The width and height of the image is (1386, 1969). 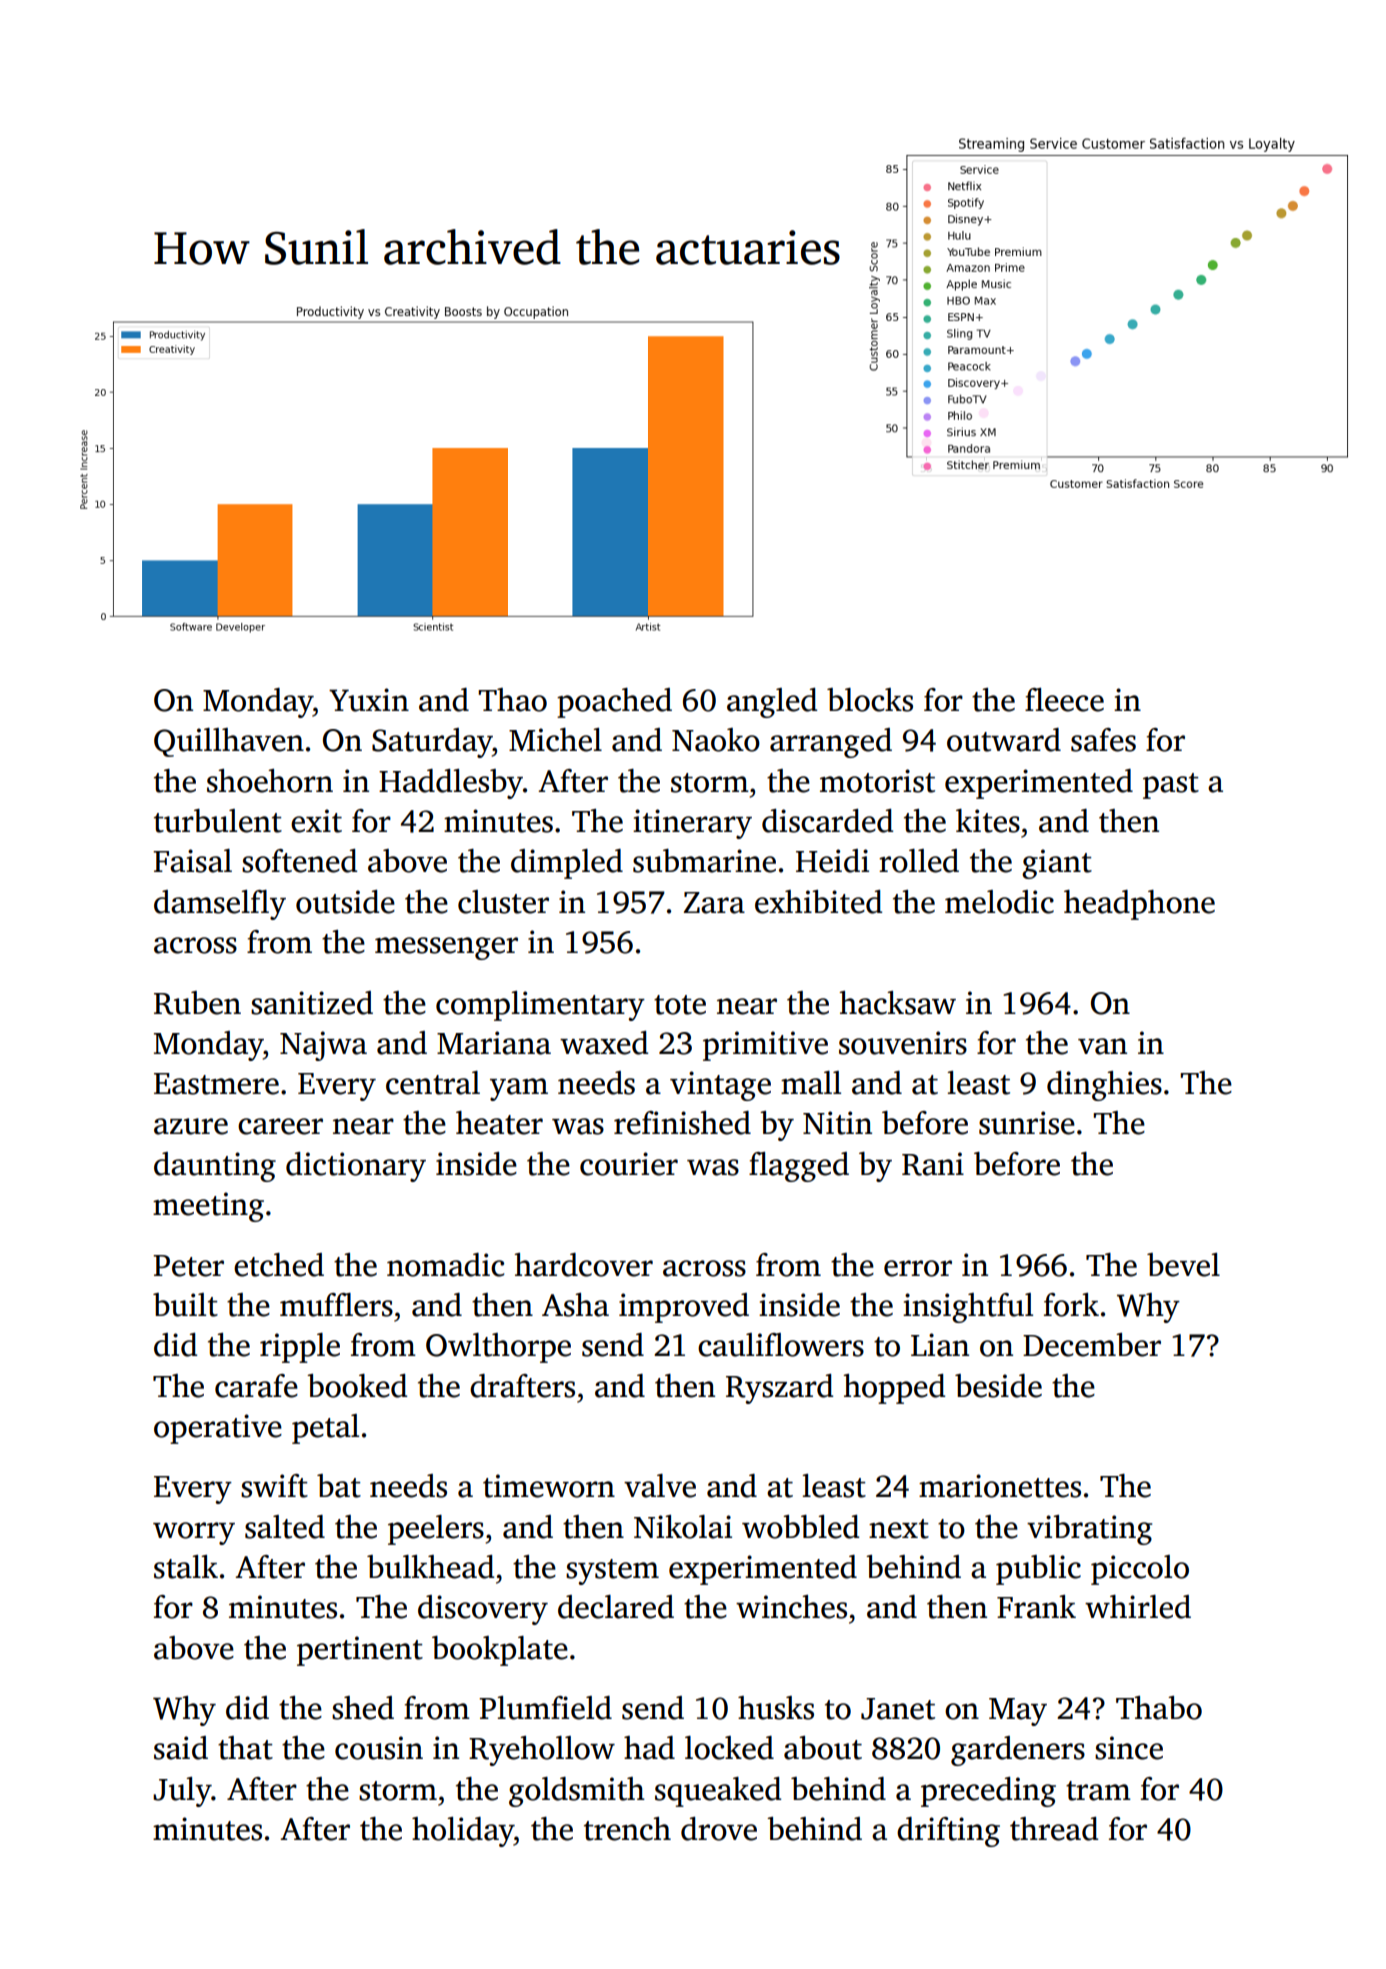 What do you see at coordinates (776, 1708) in the image?
I see `husks` at bounding box center [776, 1708].
